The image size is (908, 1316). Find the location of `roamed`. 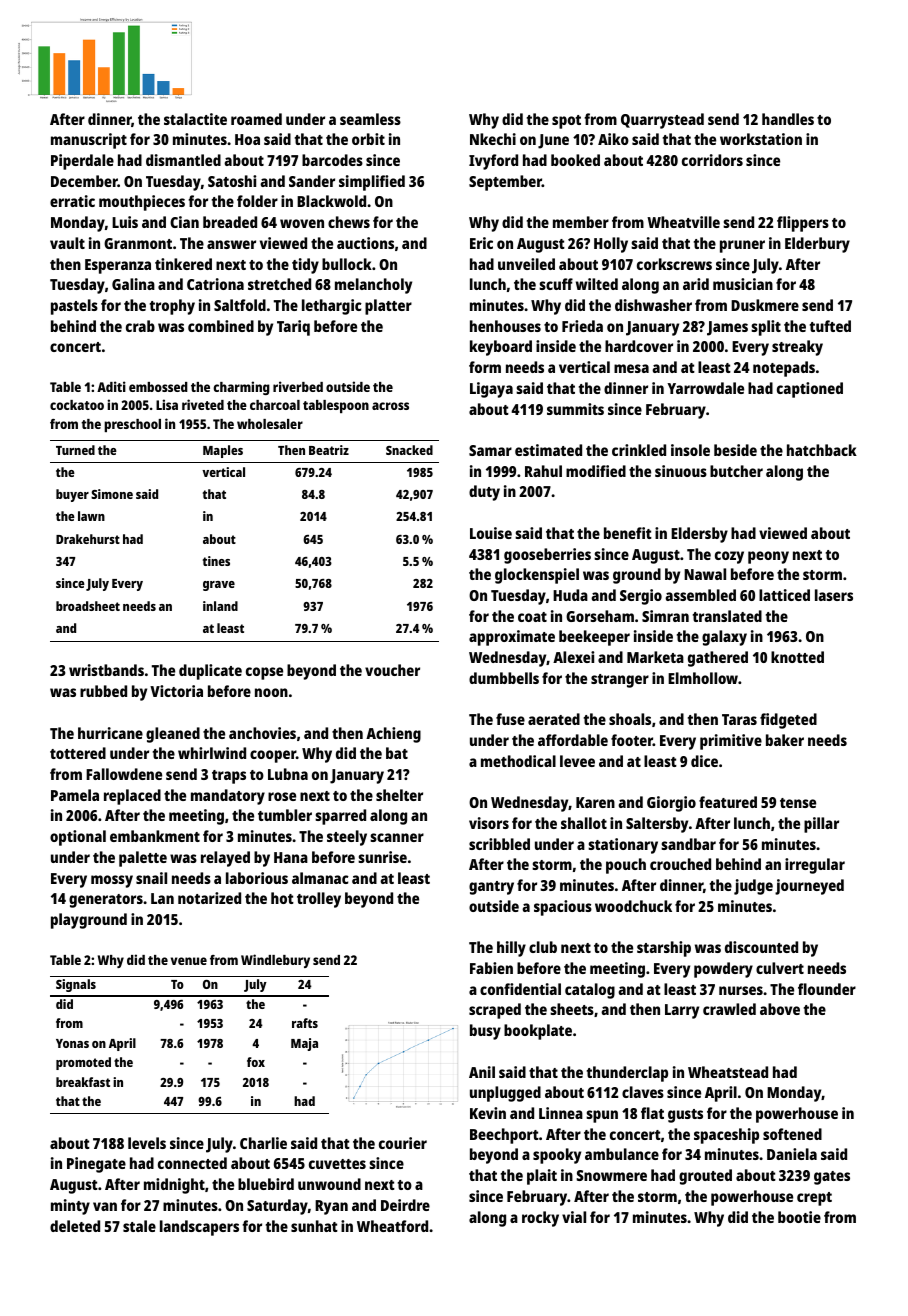

roamed is located at coordinates (256, 119).
